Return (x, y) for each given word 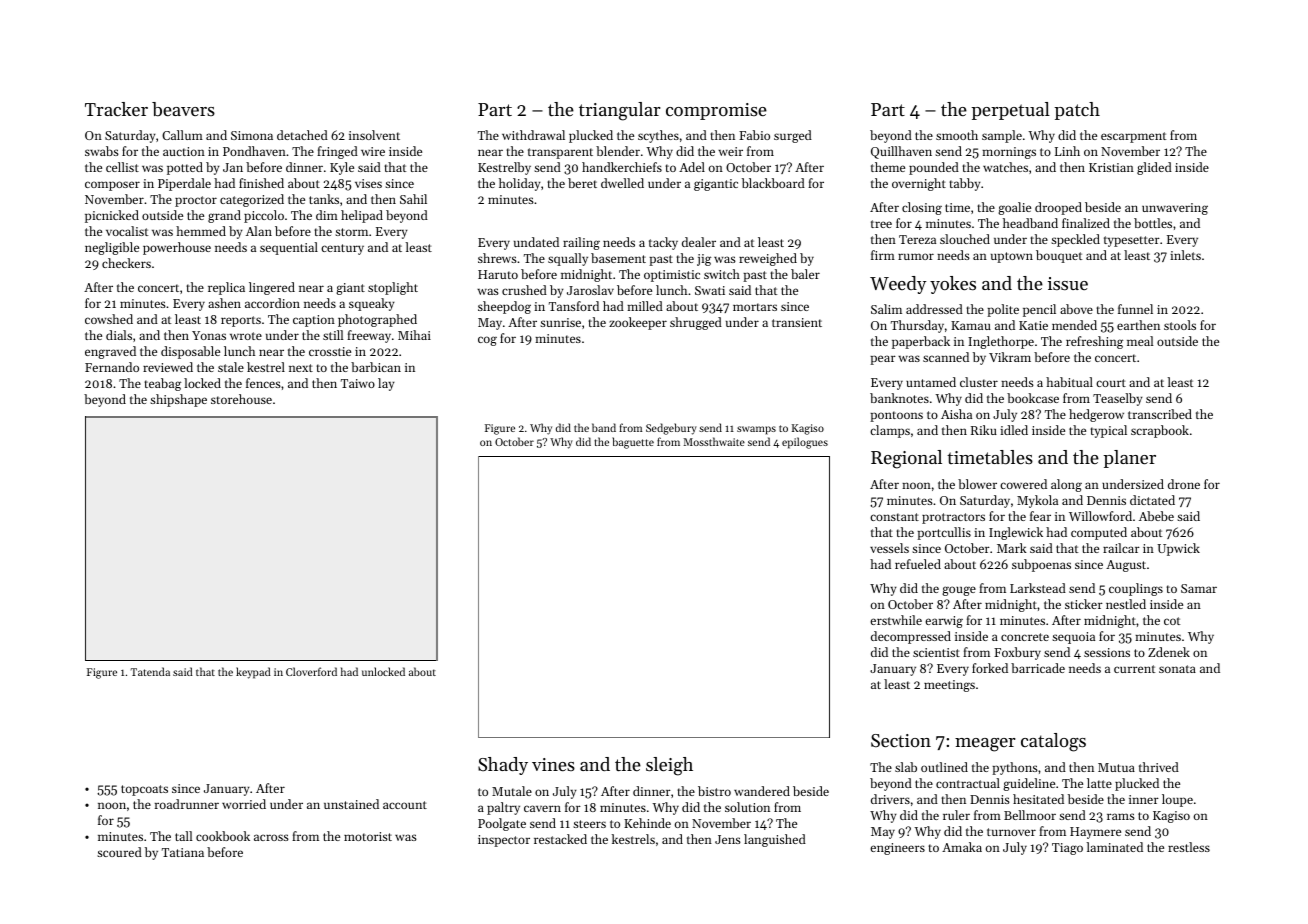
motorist (368, 836)
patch (1077, 111)
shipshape (178, 400)
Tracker (116, 109)
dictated (1152, 500)
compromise (716, 111)
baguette (633, 443)
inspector (504, 841)
